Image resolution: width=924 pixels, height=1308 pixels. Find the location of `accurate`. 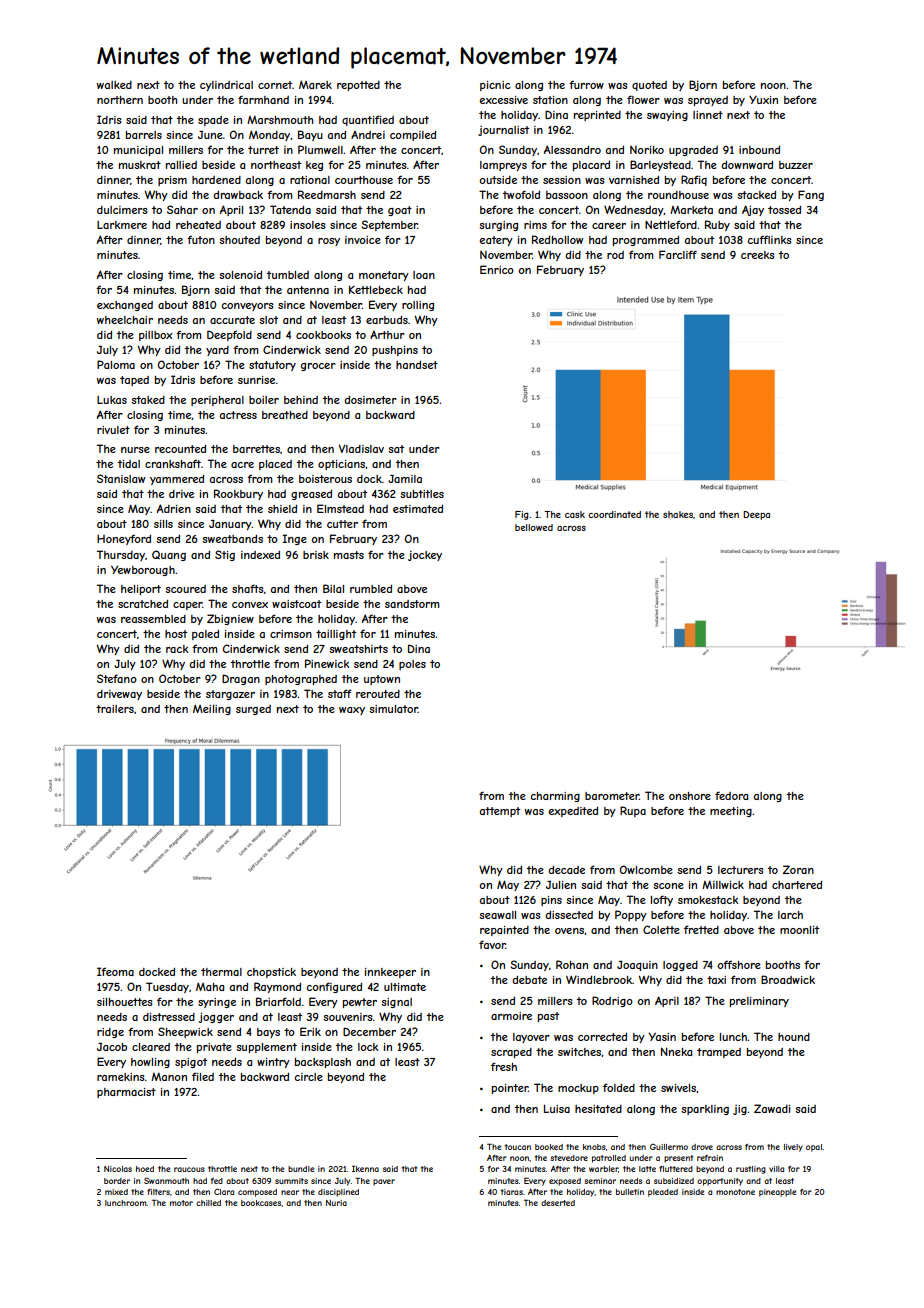

accurate is located at coordinates (232, 320).
